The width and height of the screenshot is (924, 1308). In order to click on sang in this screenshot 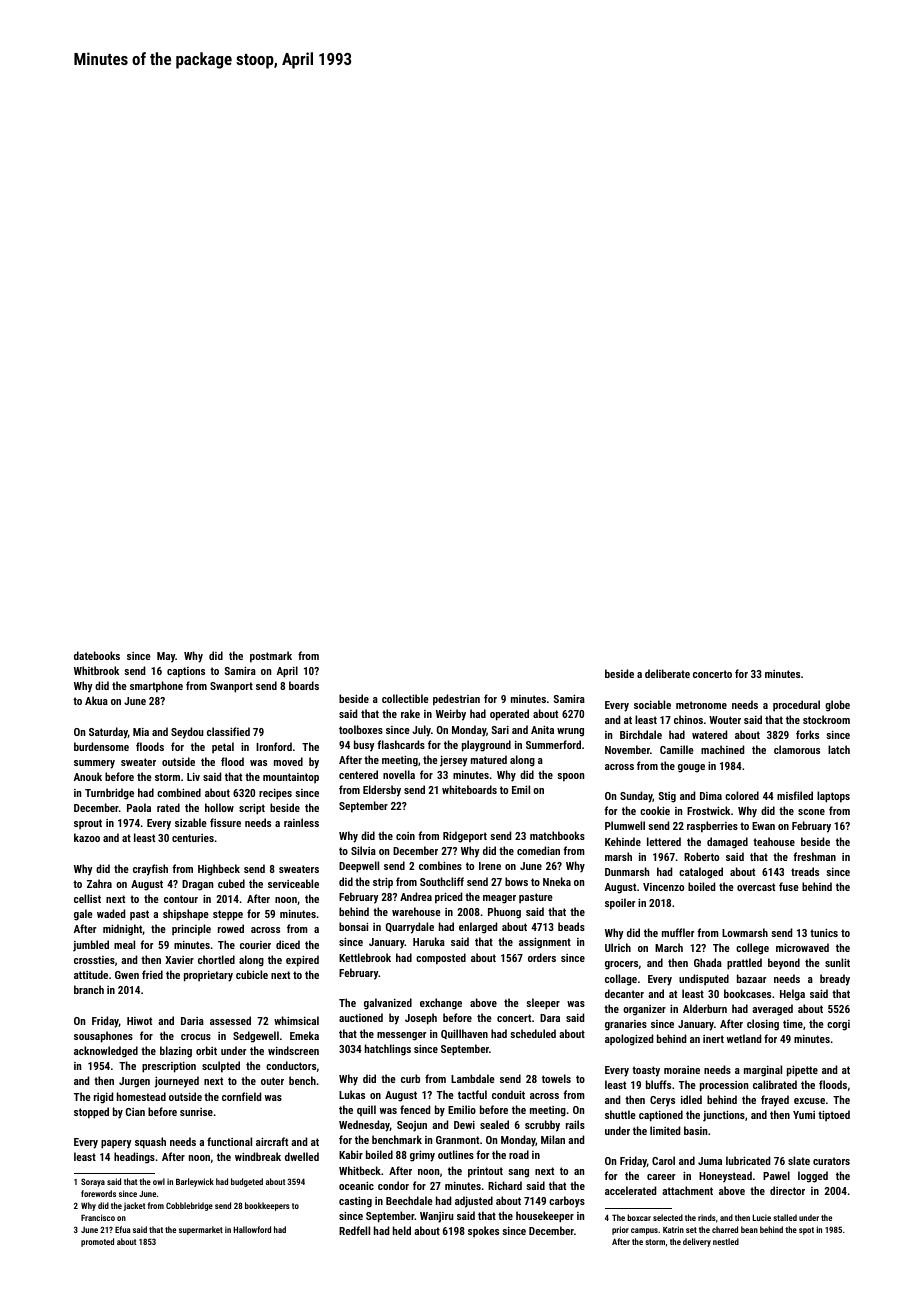, I will do `click(518, 1173)`.
